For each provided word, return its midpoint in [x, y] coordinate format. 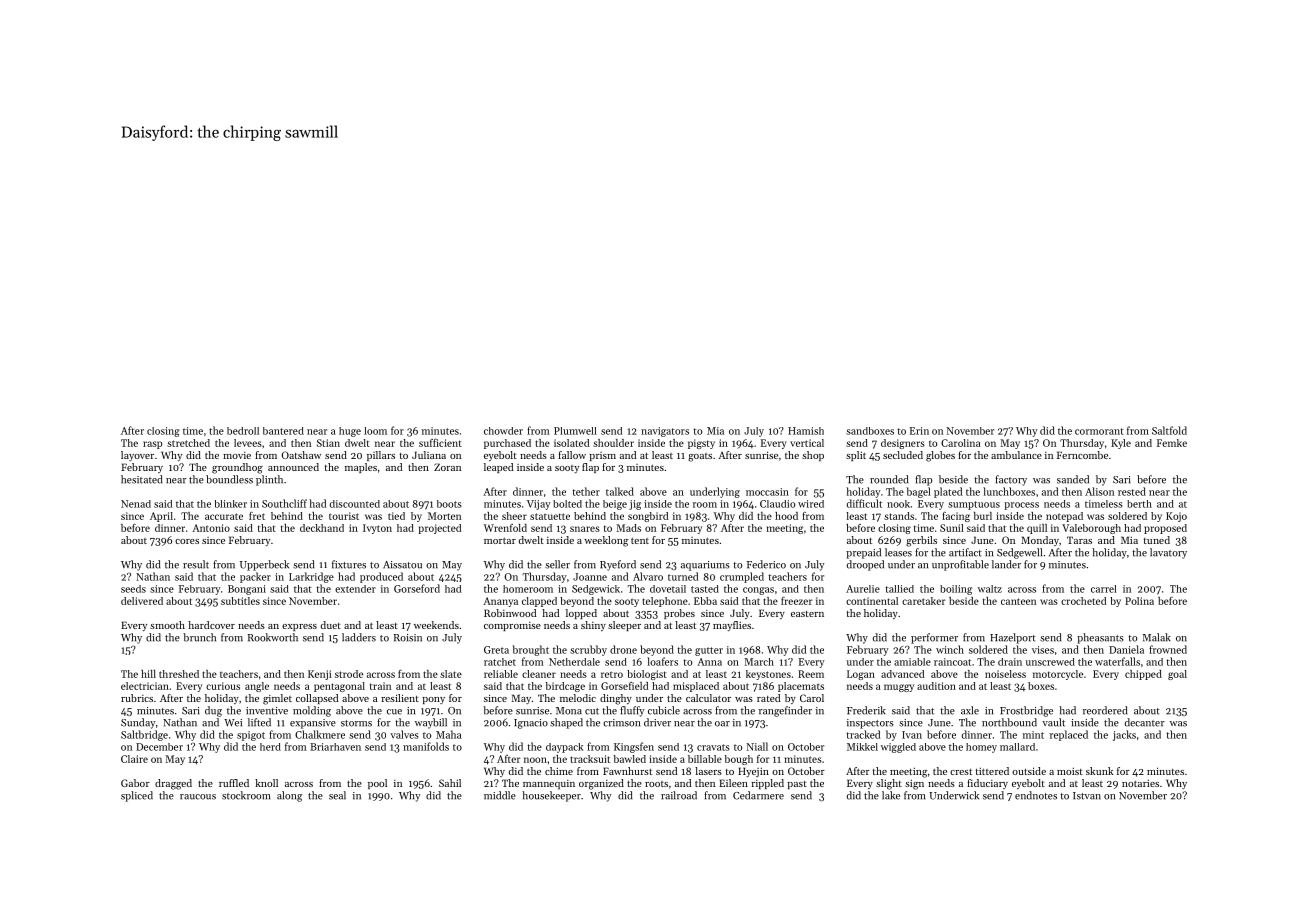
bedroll [243, 431]
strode [349, 674]
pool [377, 784]
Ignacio [531, 724]
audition [936, 686]
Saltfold [1169, 430]
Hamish [806, 431]
